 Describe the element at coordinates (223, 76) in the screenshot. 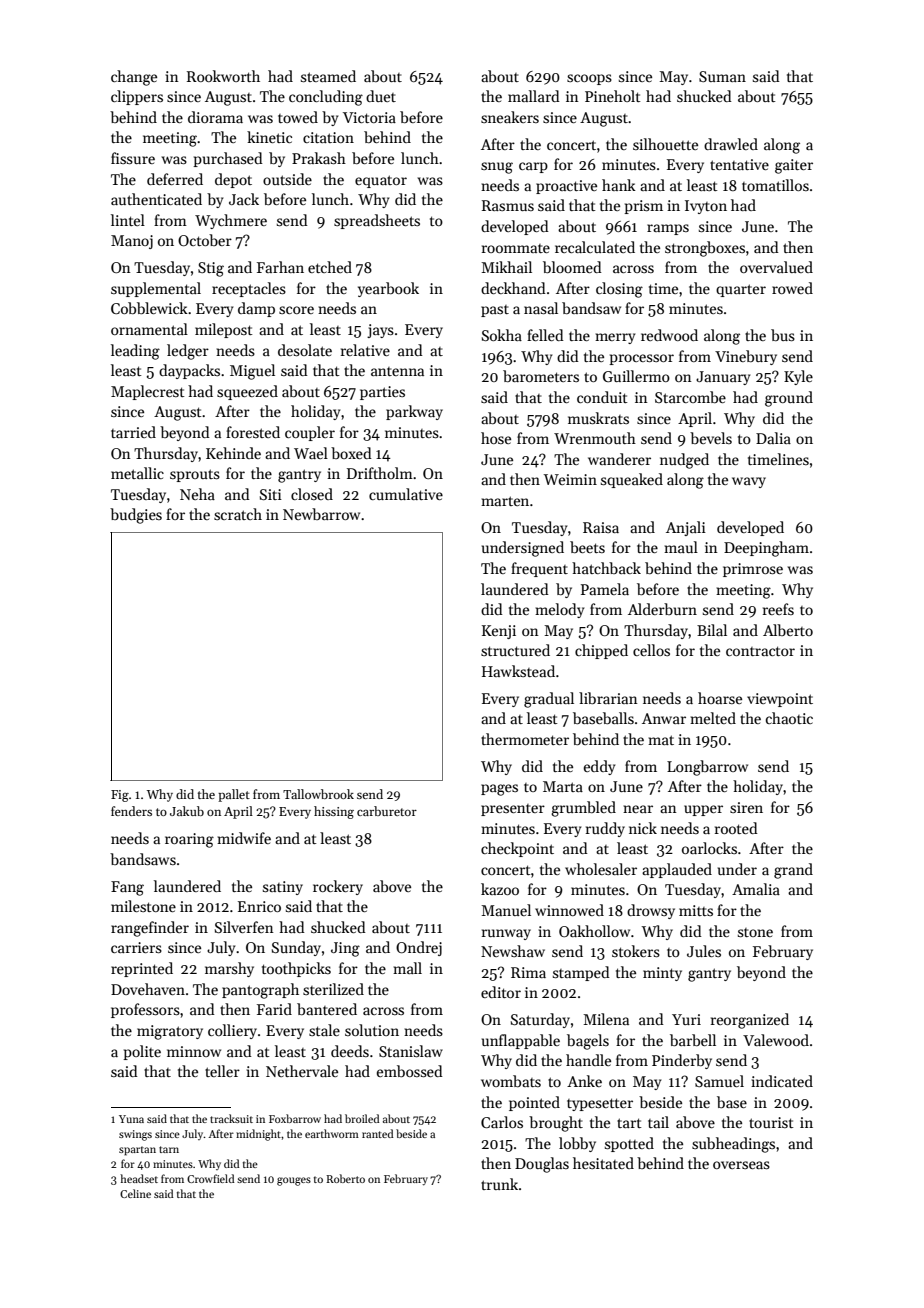

I see `Rookworth` at that location.
